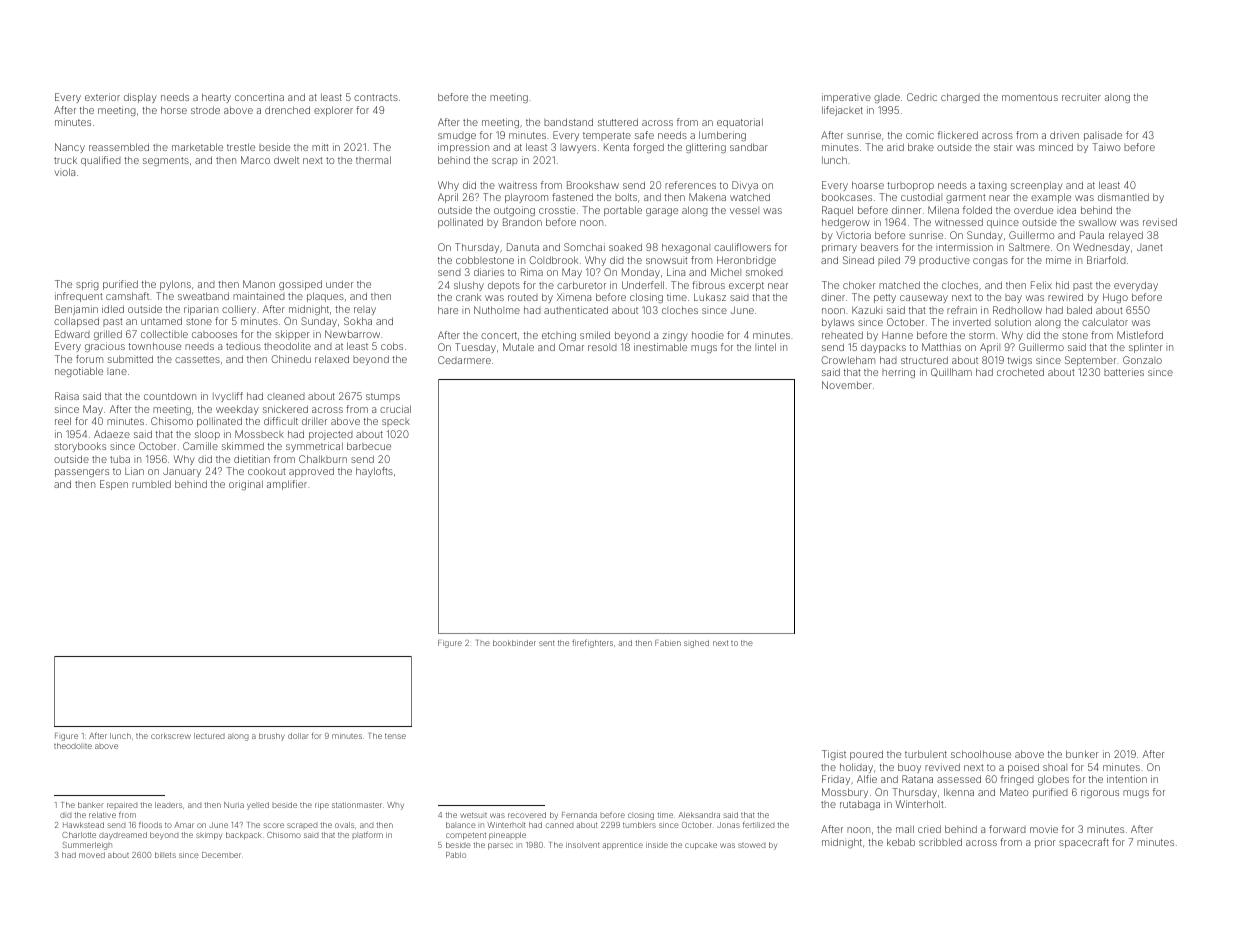 This screenshot has height=952, width=1233. I want to click on Tigist, so click(834, 755).
